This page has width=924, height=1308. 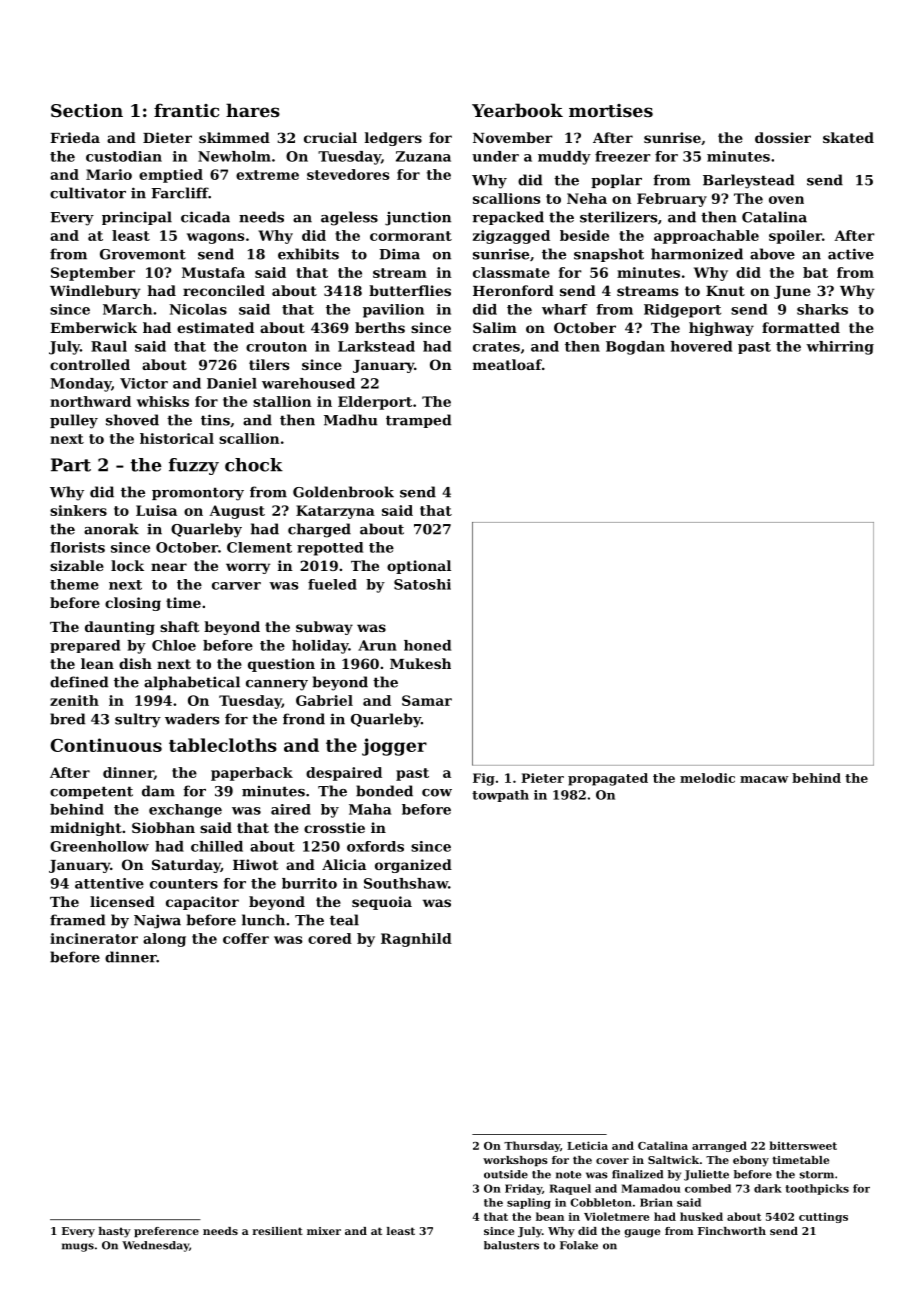 What do you see at coordinates (155, 1246) in the page?
I see `Wednesday` at bounding box center [155, 1246].
